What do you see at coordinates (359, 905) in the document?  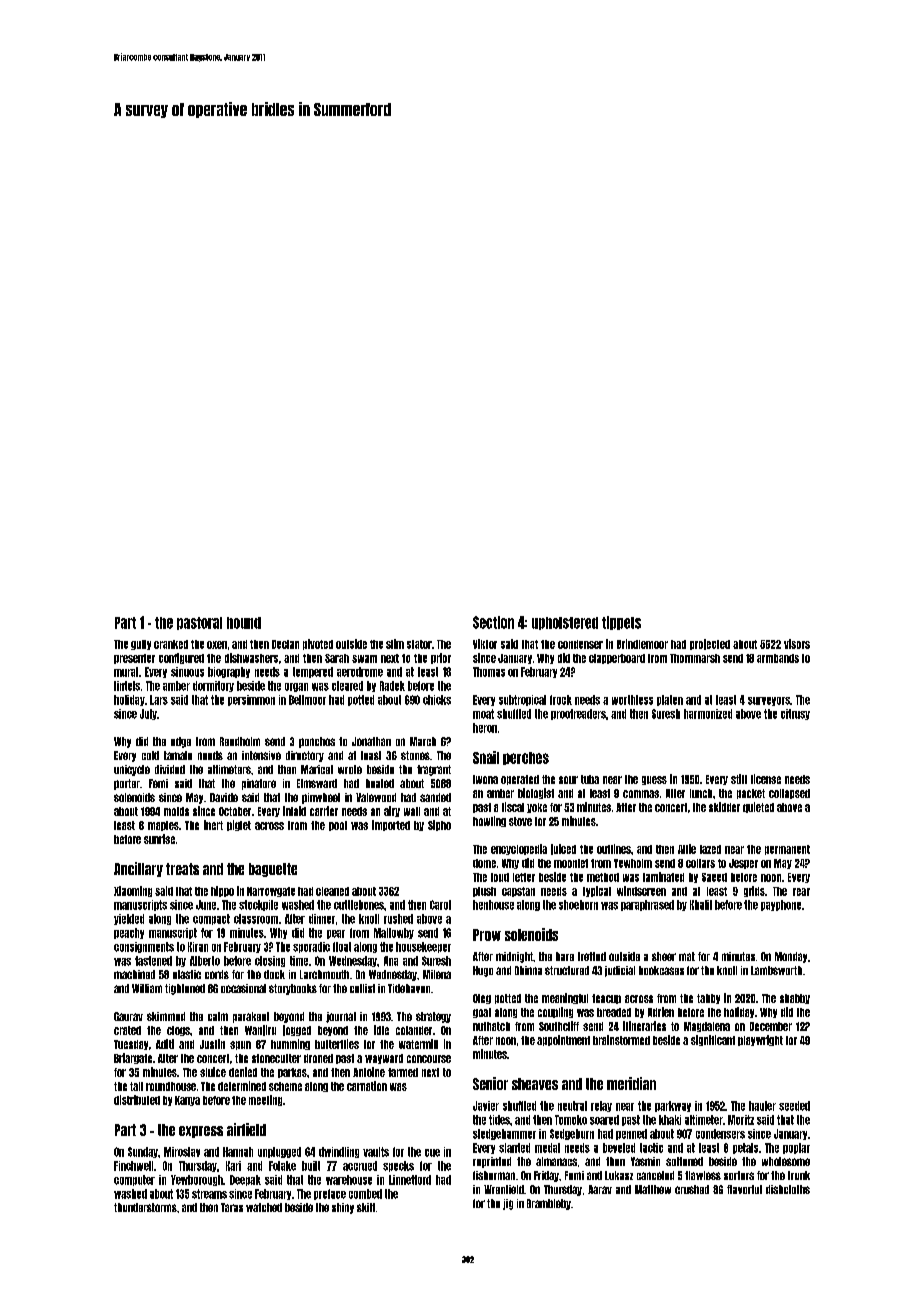 I see `cuttlebones` at bounding box center [359, 905].
